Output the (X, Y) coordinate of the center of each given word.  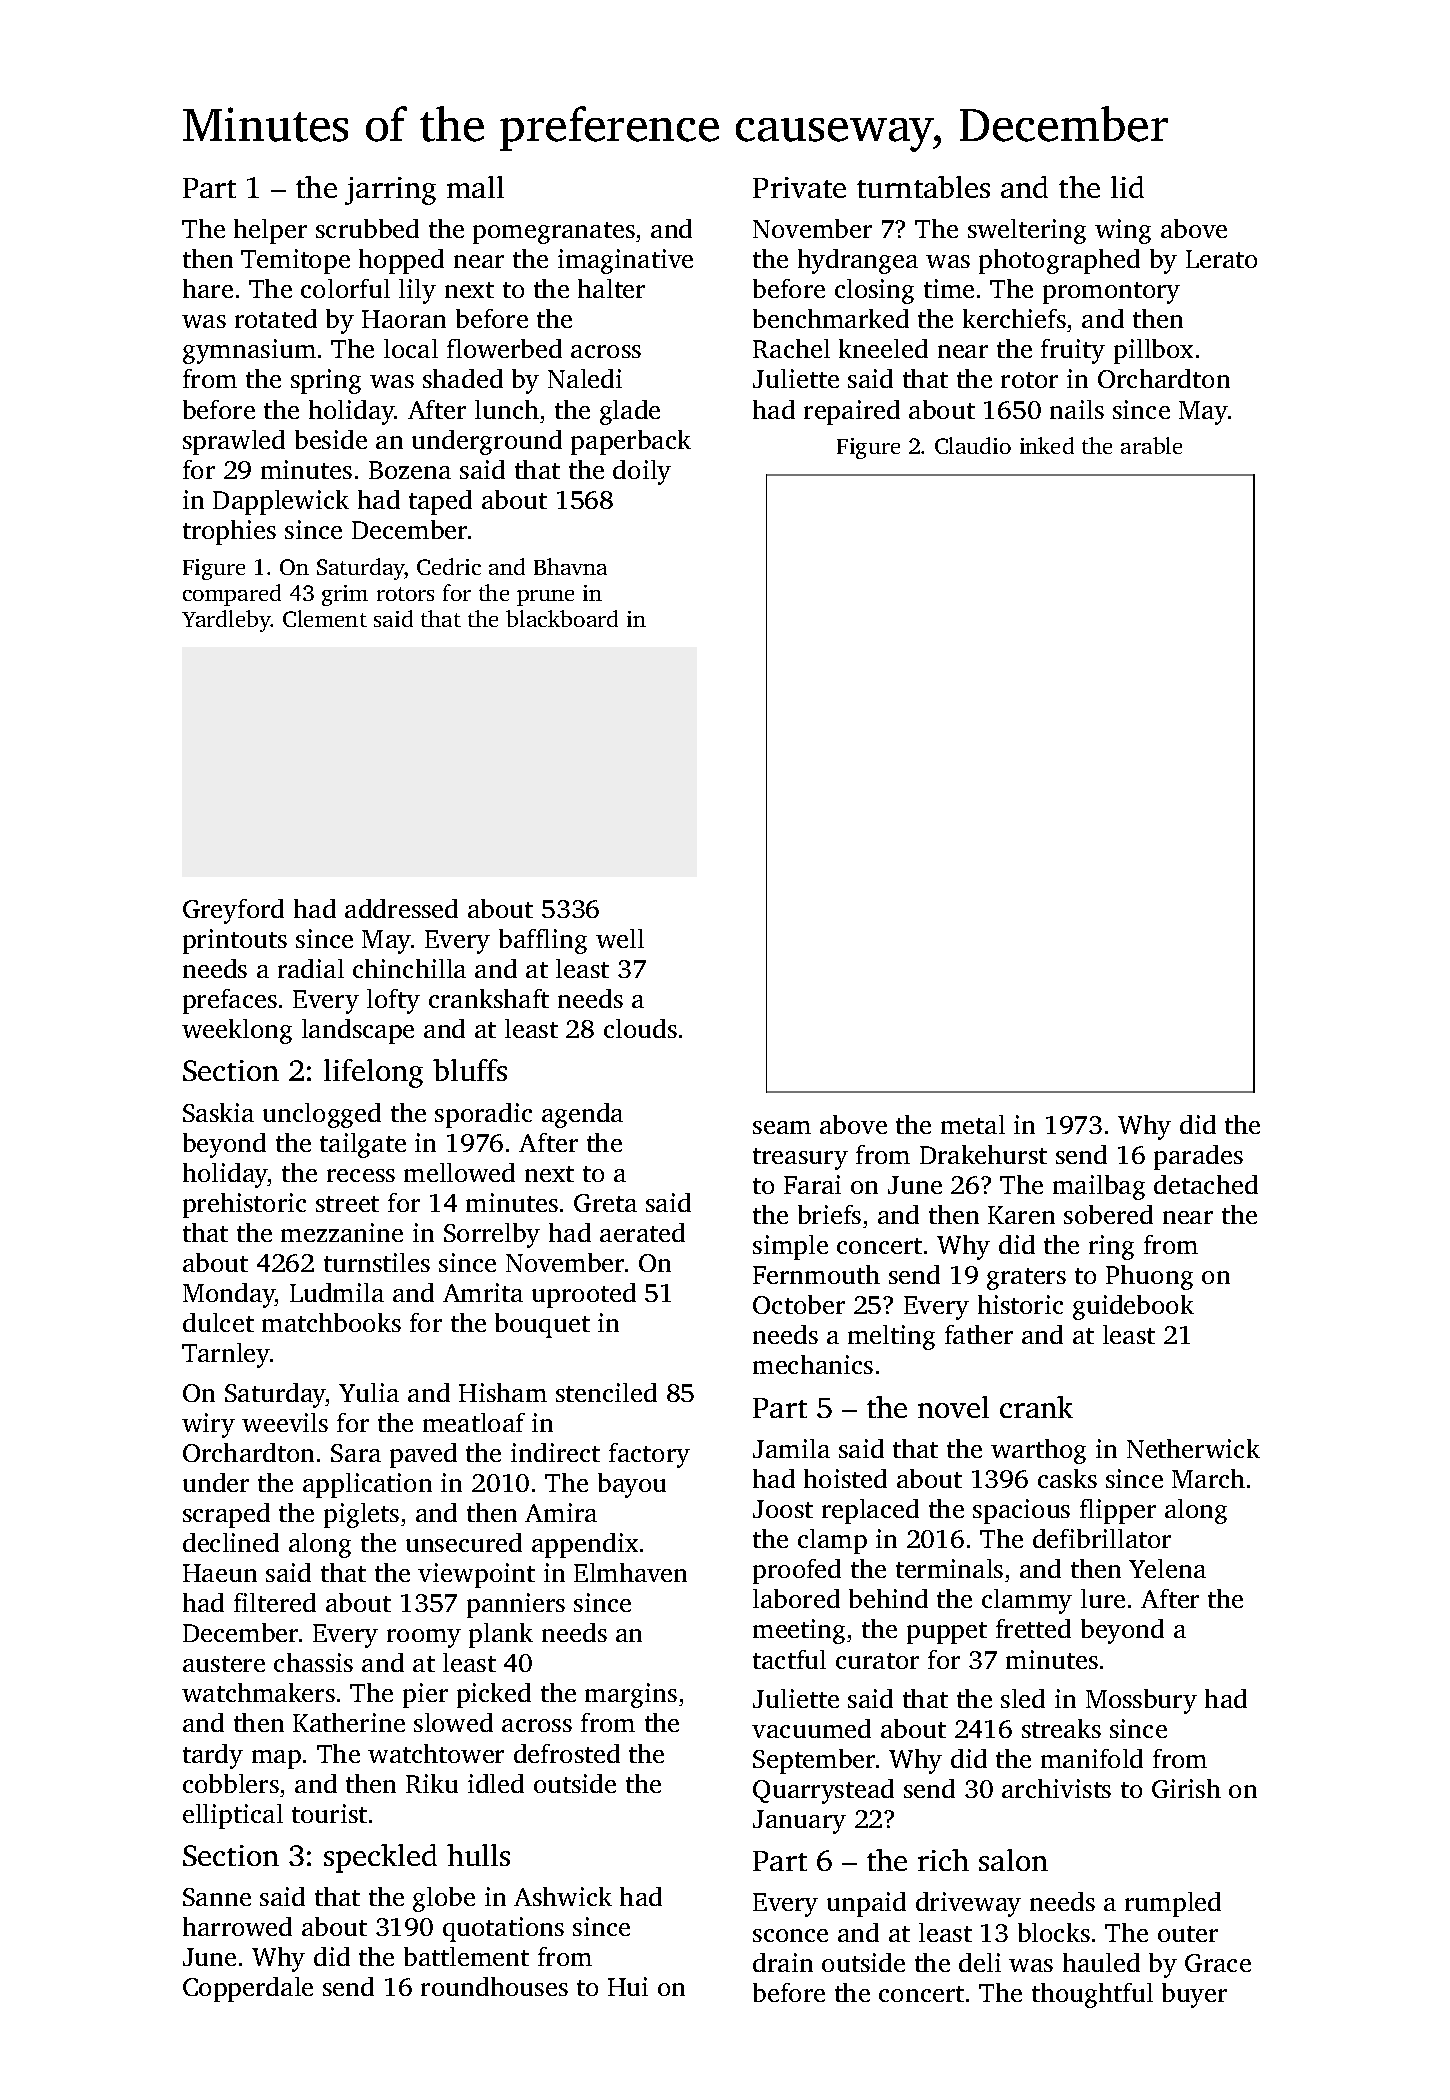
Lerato (1221, 259)
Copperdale (248, 1989)
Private (799, 187)
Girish (1186, 1788)
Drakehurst (983, 1154)
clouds (640, 1028)
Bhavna (570, 566)
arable (1151, 445)
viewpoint (476, 1575)
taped (440, 502)
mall (475, 187)
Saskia (218, 1112)
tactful (789, 1659)
